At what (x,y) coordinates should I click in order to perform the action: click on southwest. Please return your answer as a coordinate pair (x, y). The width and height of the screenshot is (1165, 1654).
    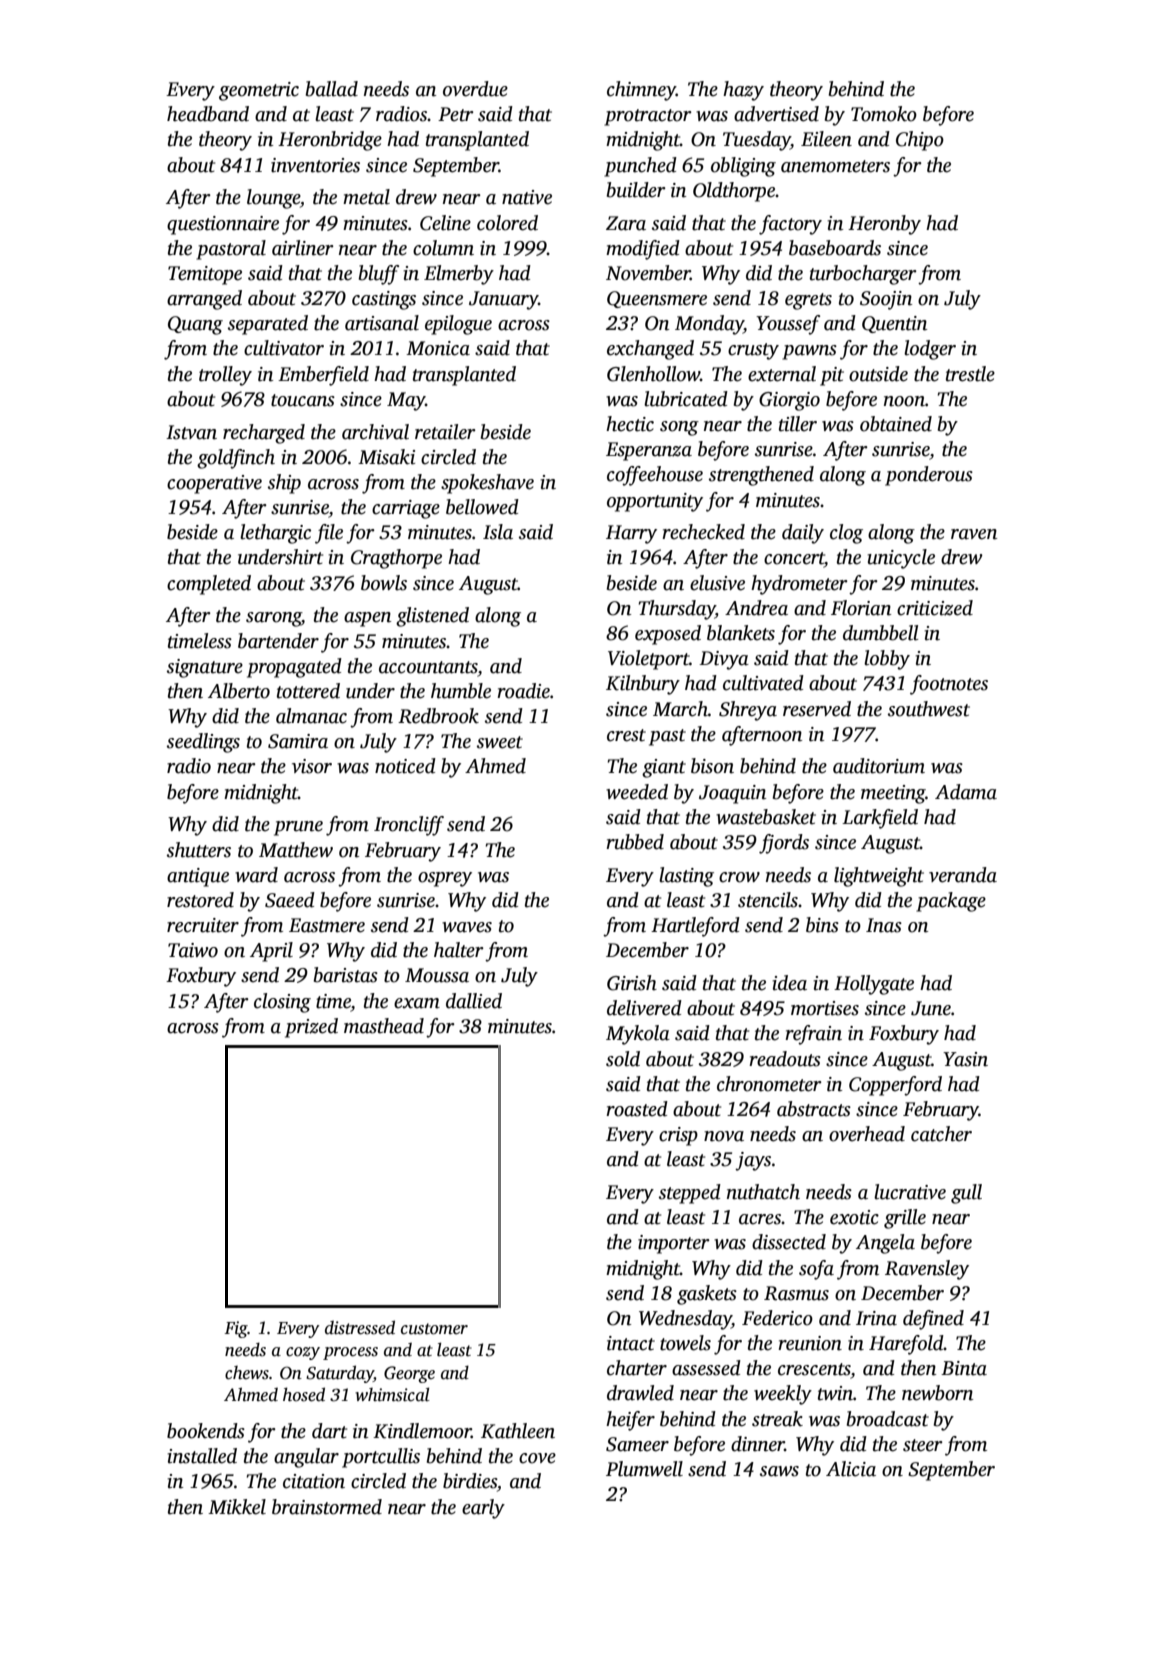
    Looking at the image, I should click on (929, 709).
